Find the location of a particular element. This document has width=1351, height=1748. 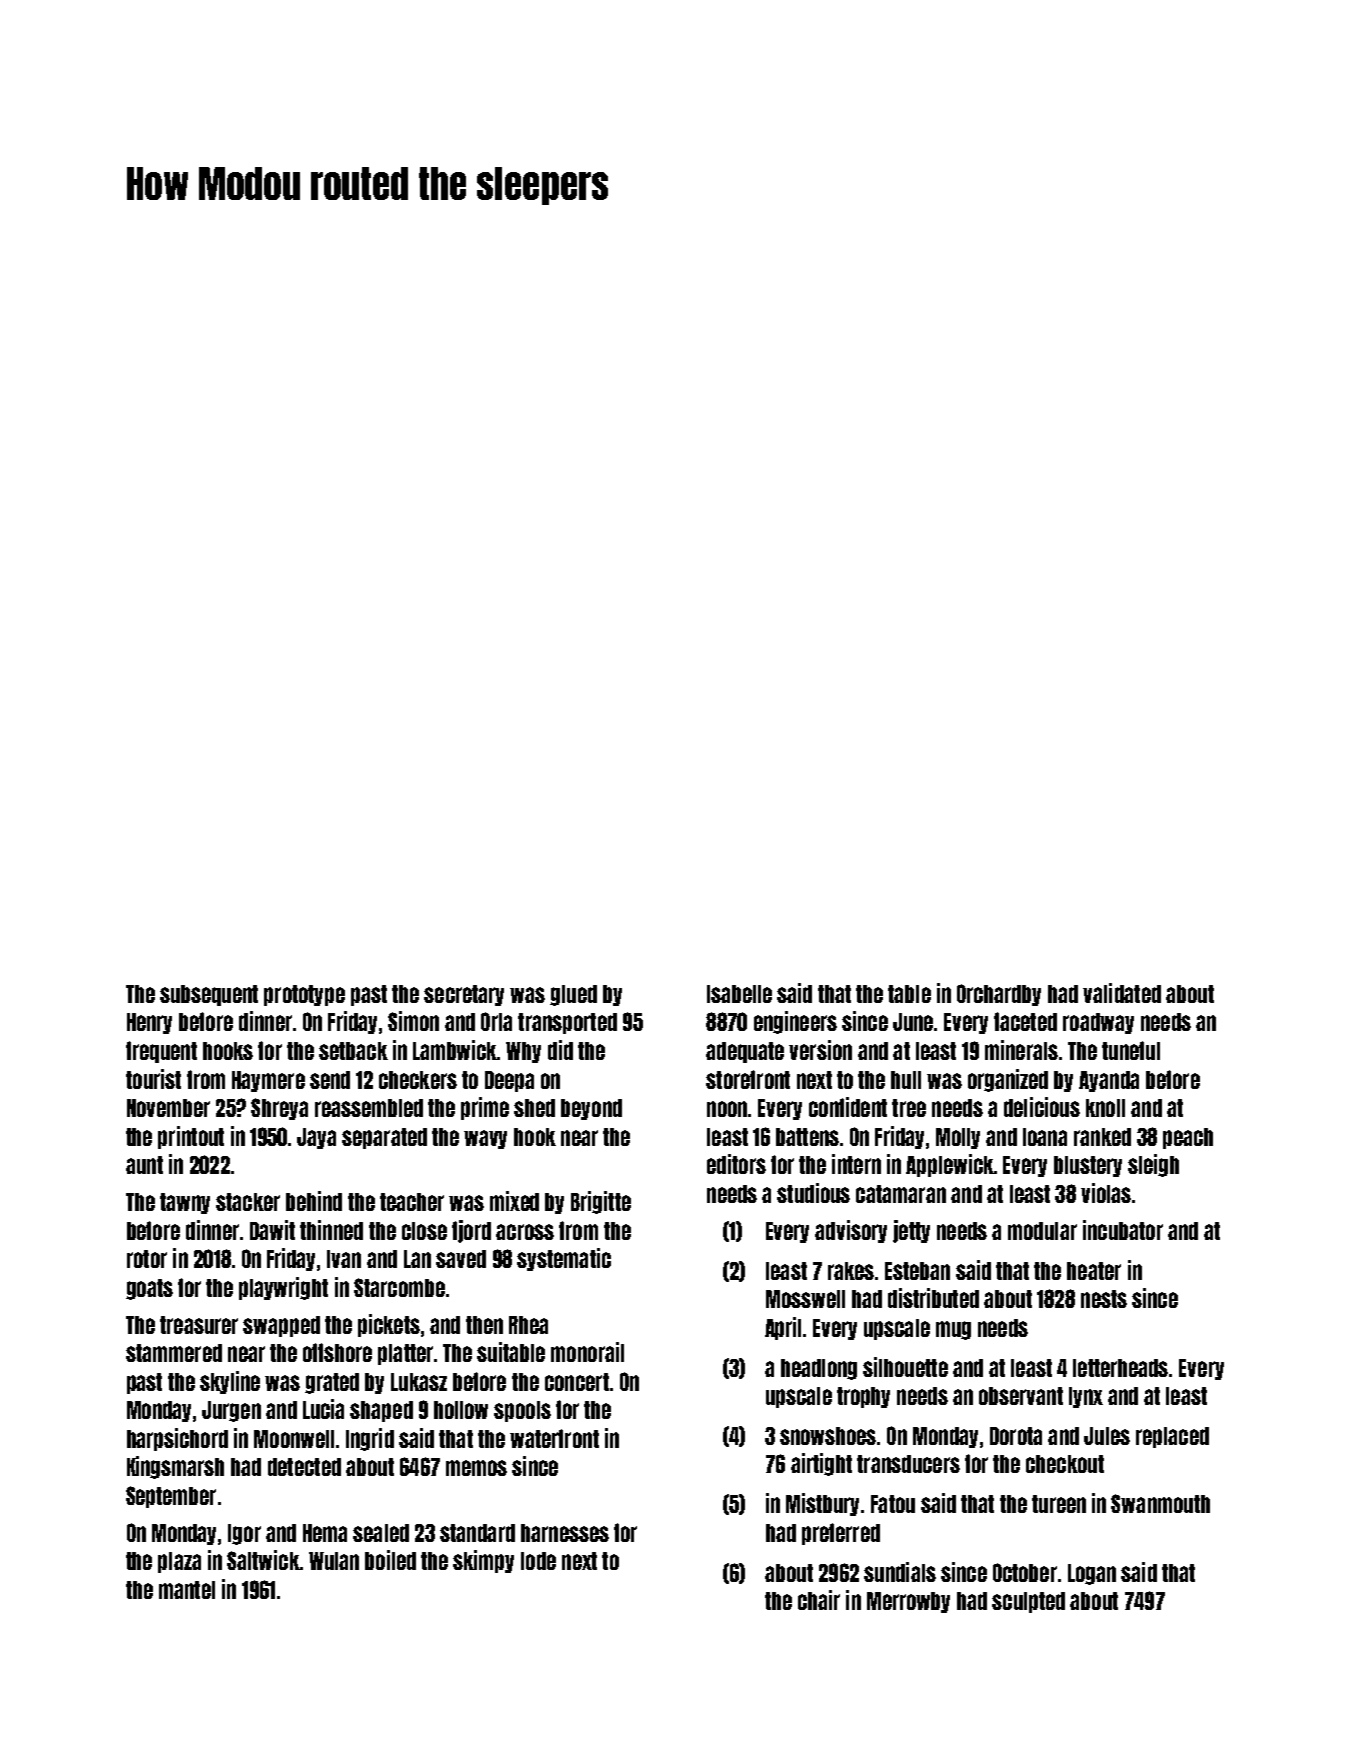

organized is located at coordinates (1008, 1080).
